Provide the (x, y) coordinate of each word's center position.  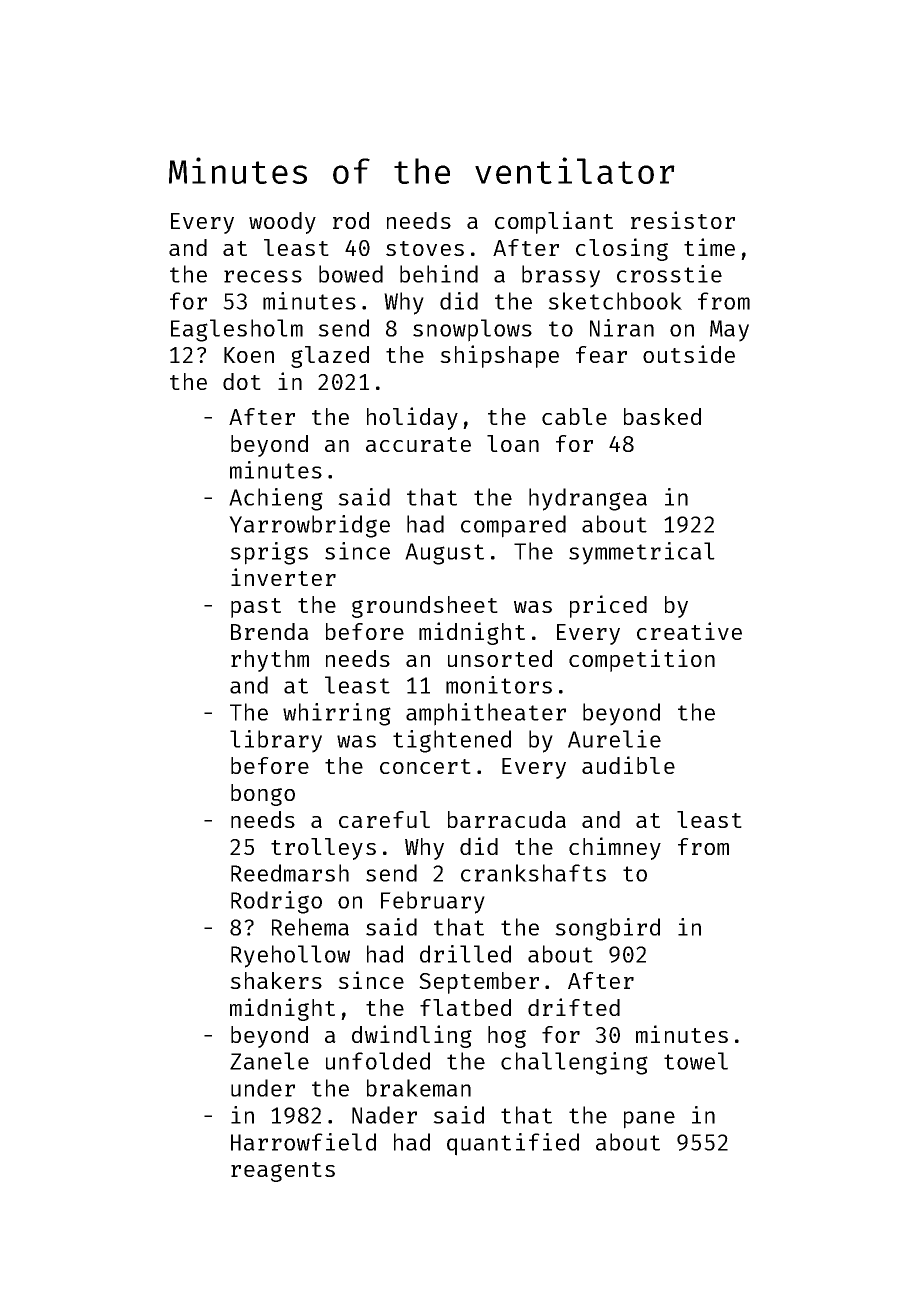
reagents (283, 1172)
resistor (683, 220)
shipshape (499, 356)
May (729, 331)
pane (649, 1120)
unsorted (500, 658)
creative (689, 631)
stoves (425, 248)
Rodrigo (276, 902)
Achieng (276, 499)
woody (282, 223)
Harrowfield (303, 1142)
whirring (337, 714)
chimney (615, 848)
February (433, 902)
